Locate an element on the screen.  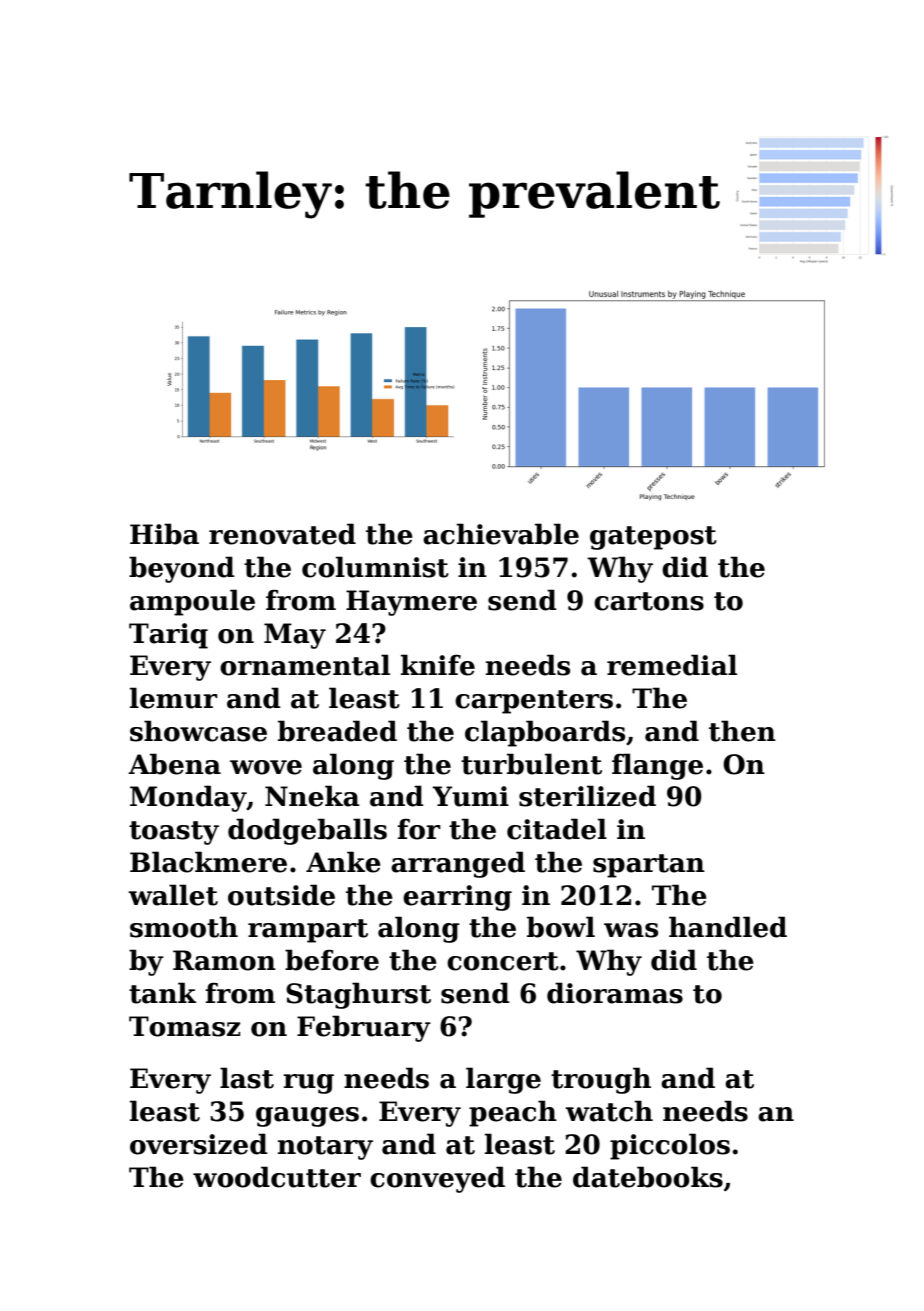
citadel is located at coordinates (557, 829).
